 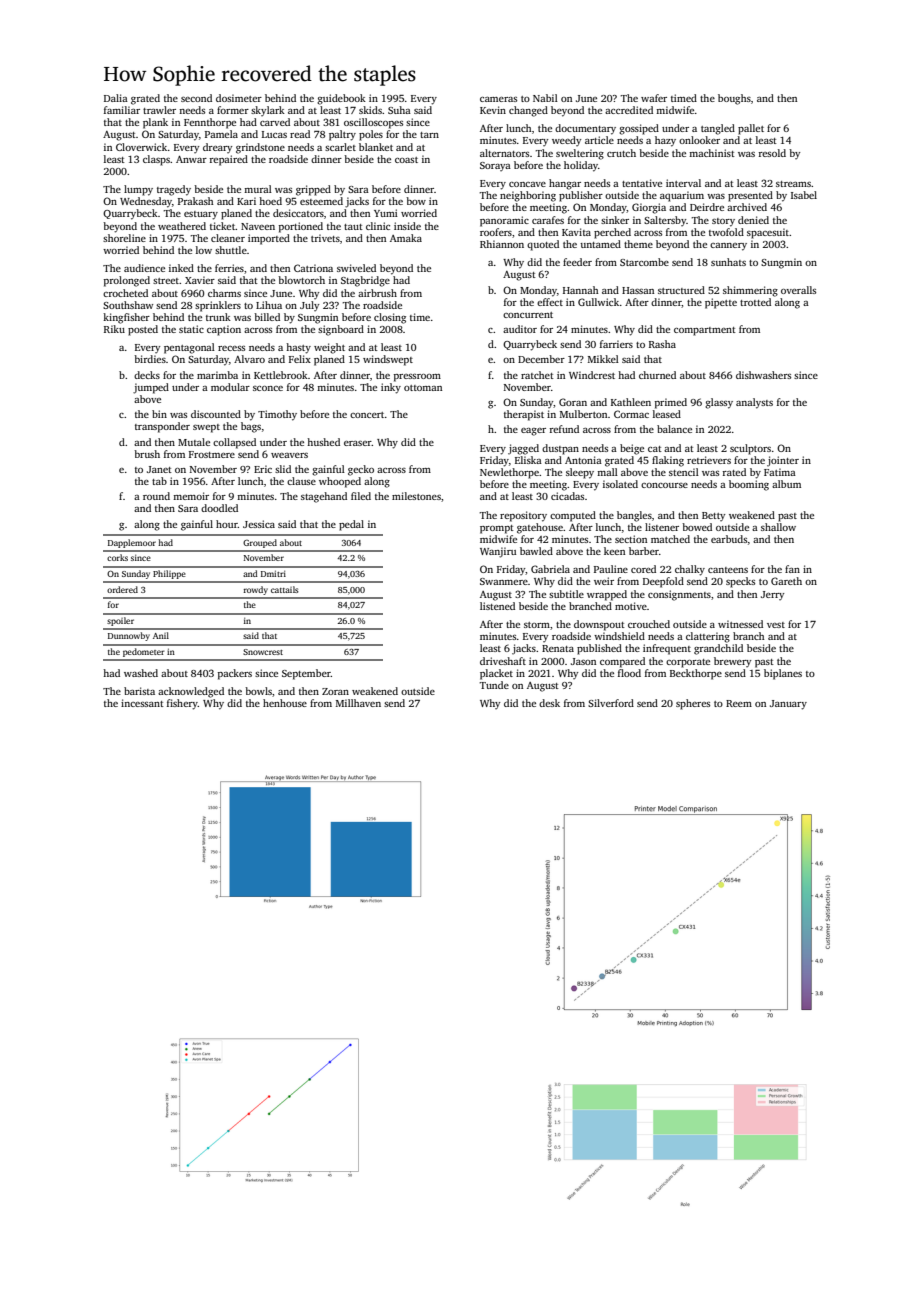 What do you see at coordinates (497, 606) in the document?
I see `listened` at bounding box center [497, 606].
